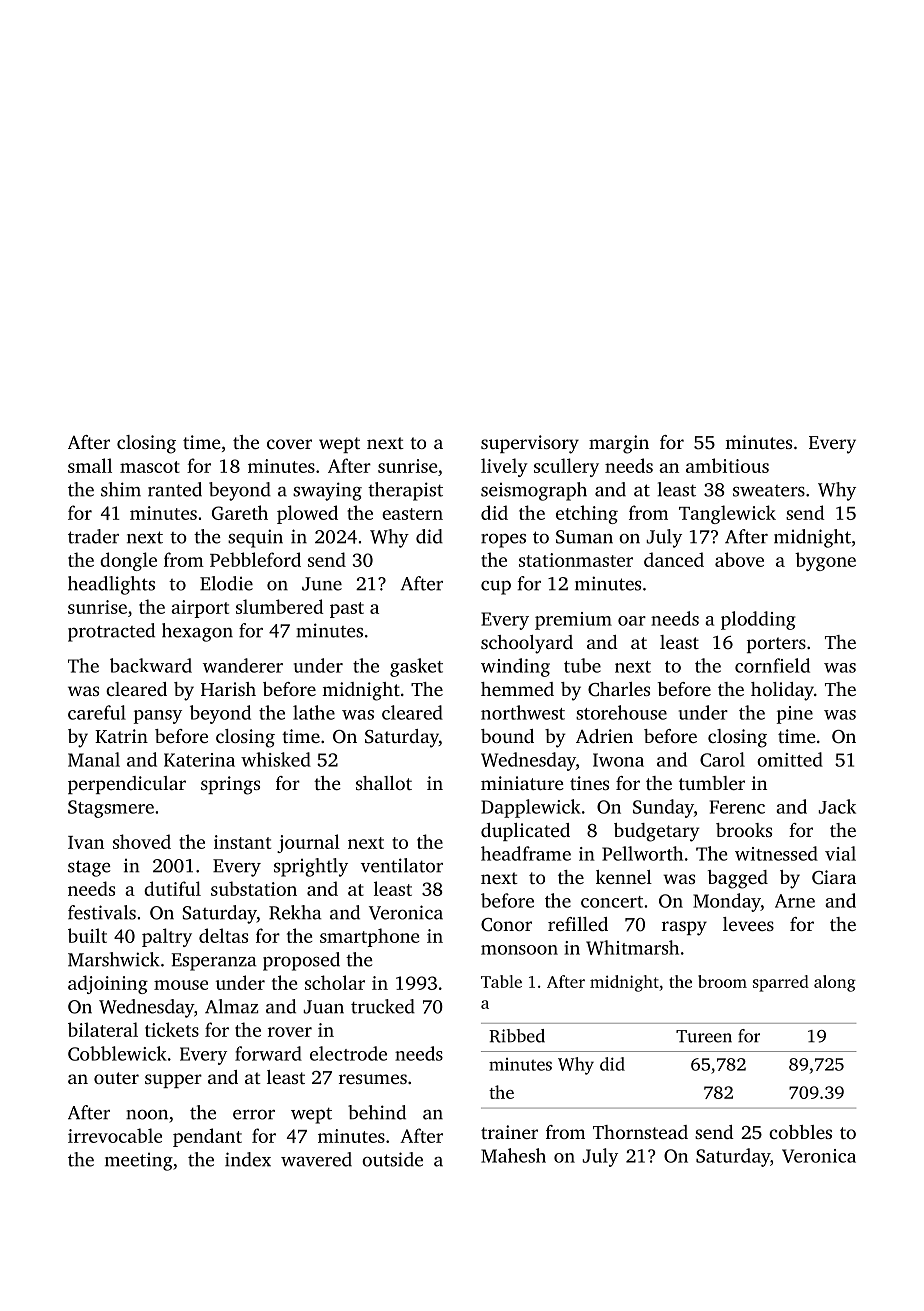 This image has width=924, height=1311. I want to click on margin, so click(619, 444).
